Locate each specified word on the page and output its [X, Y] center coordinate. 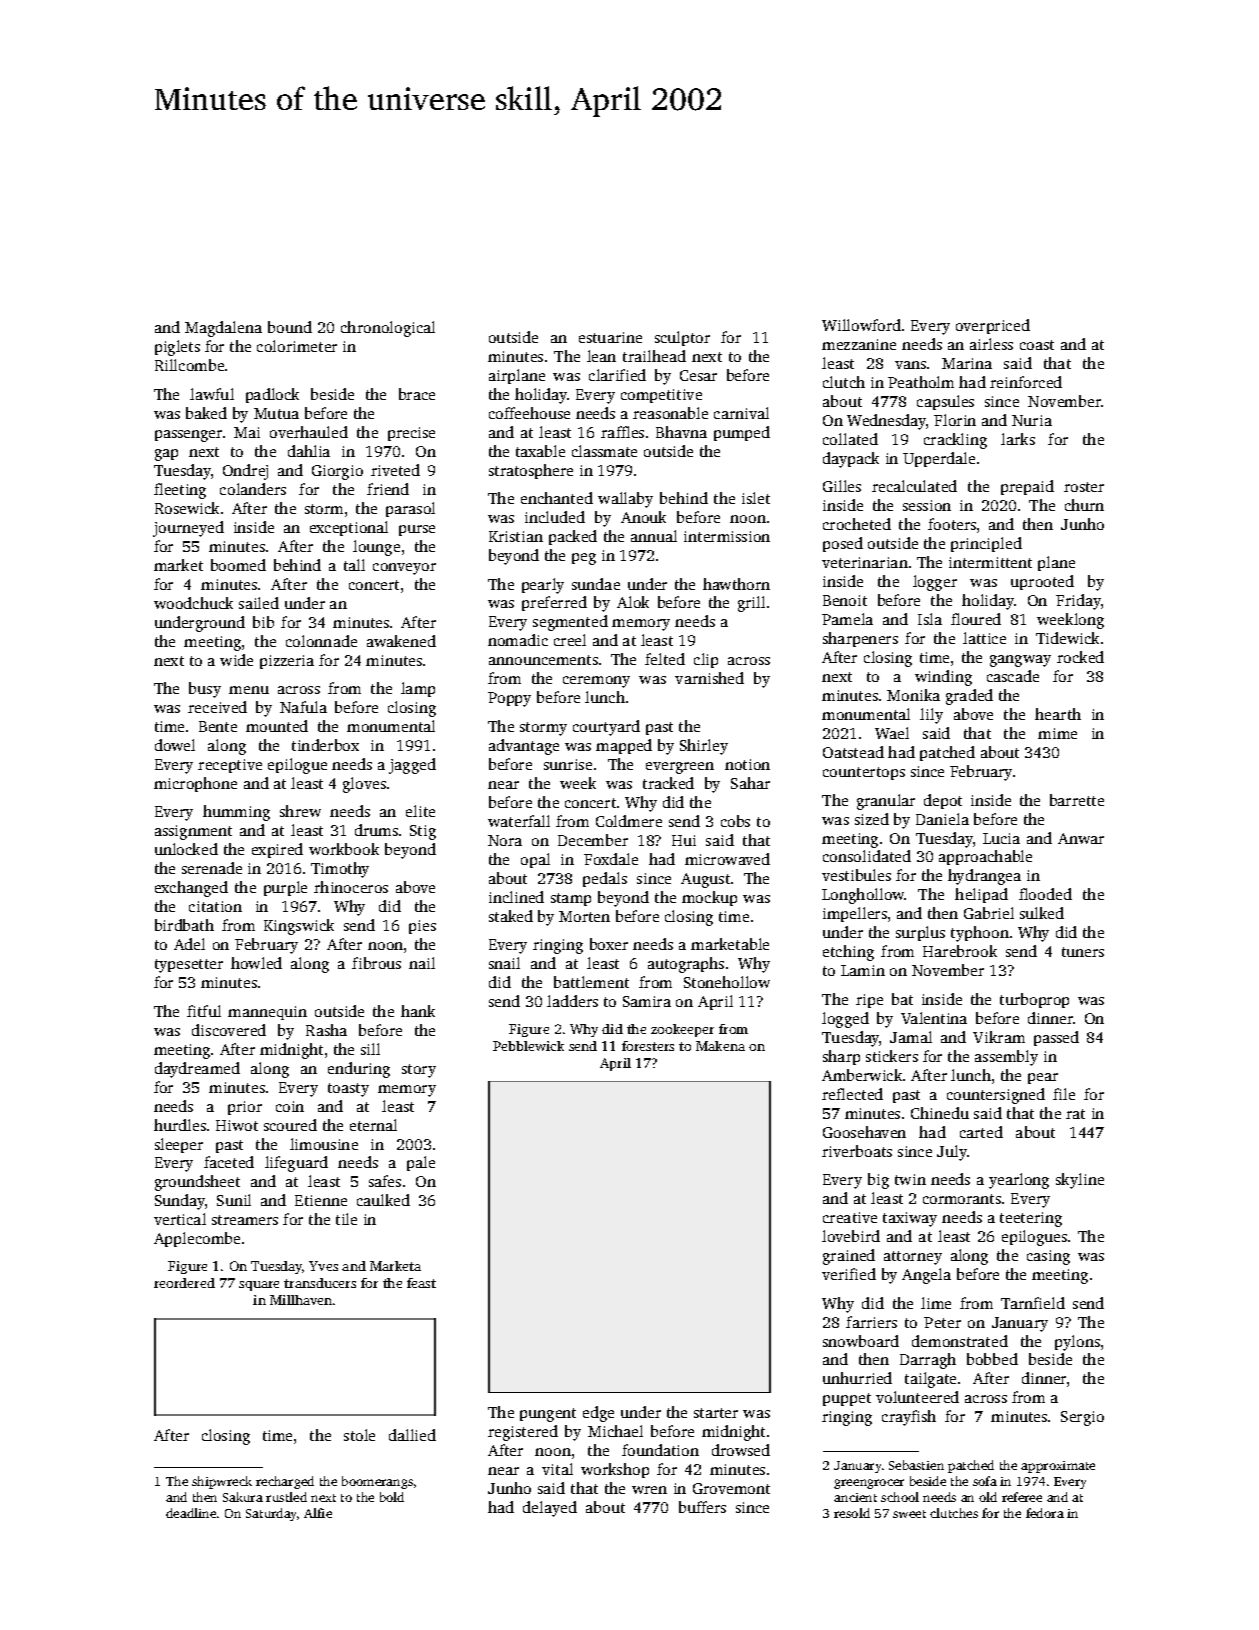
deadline [191, 1513]
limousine [324, 1144]
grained [849, 1257]
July [952, 1153]
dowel [175, 745]
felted [665, 659]
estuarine [610, 337]
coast [1037, 345]
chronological [388, 329]
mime [1057, 733]
